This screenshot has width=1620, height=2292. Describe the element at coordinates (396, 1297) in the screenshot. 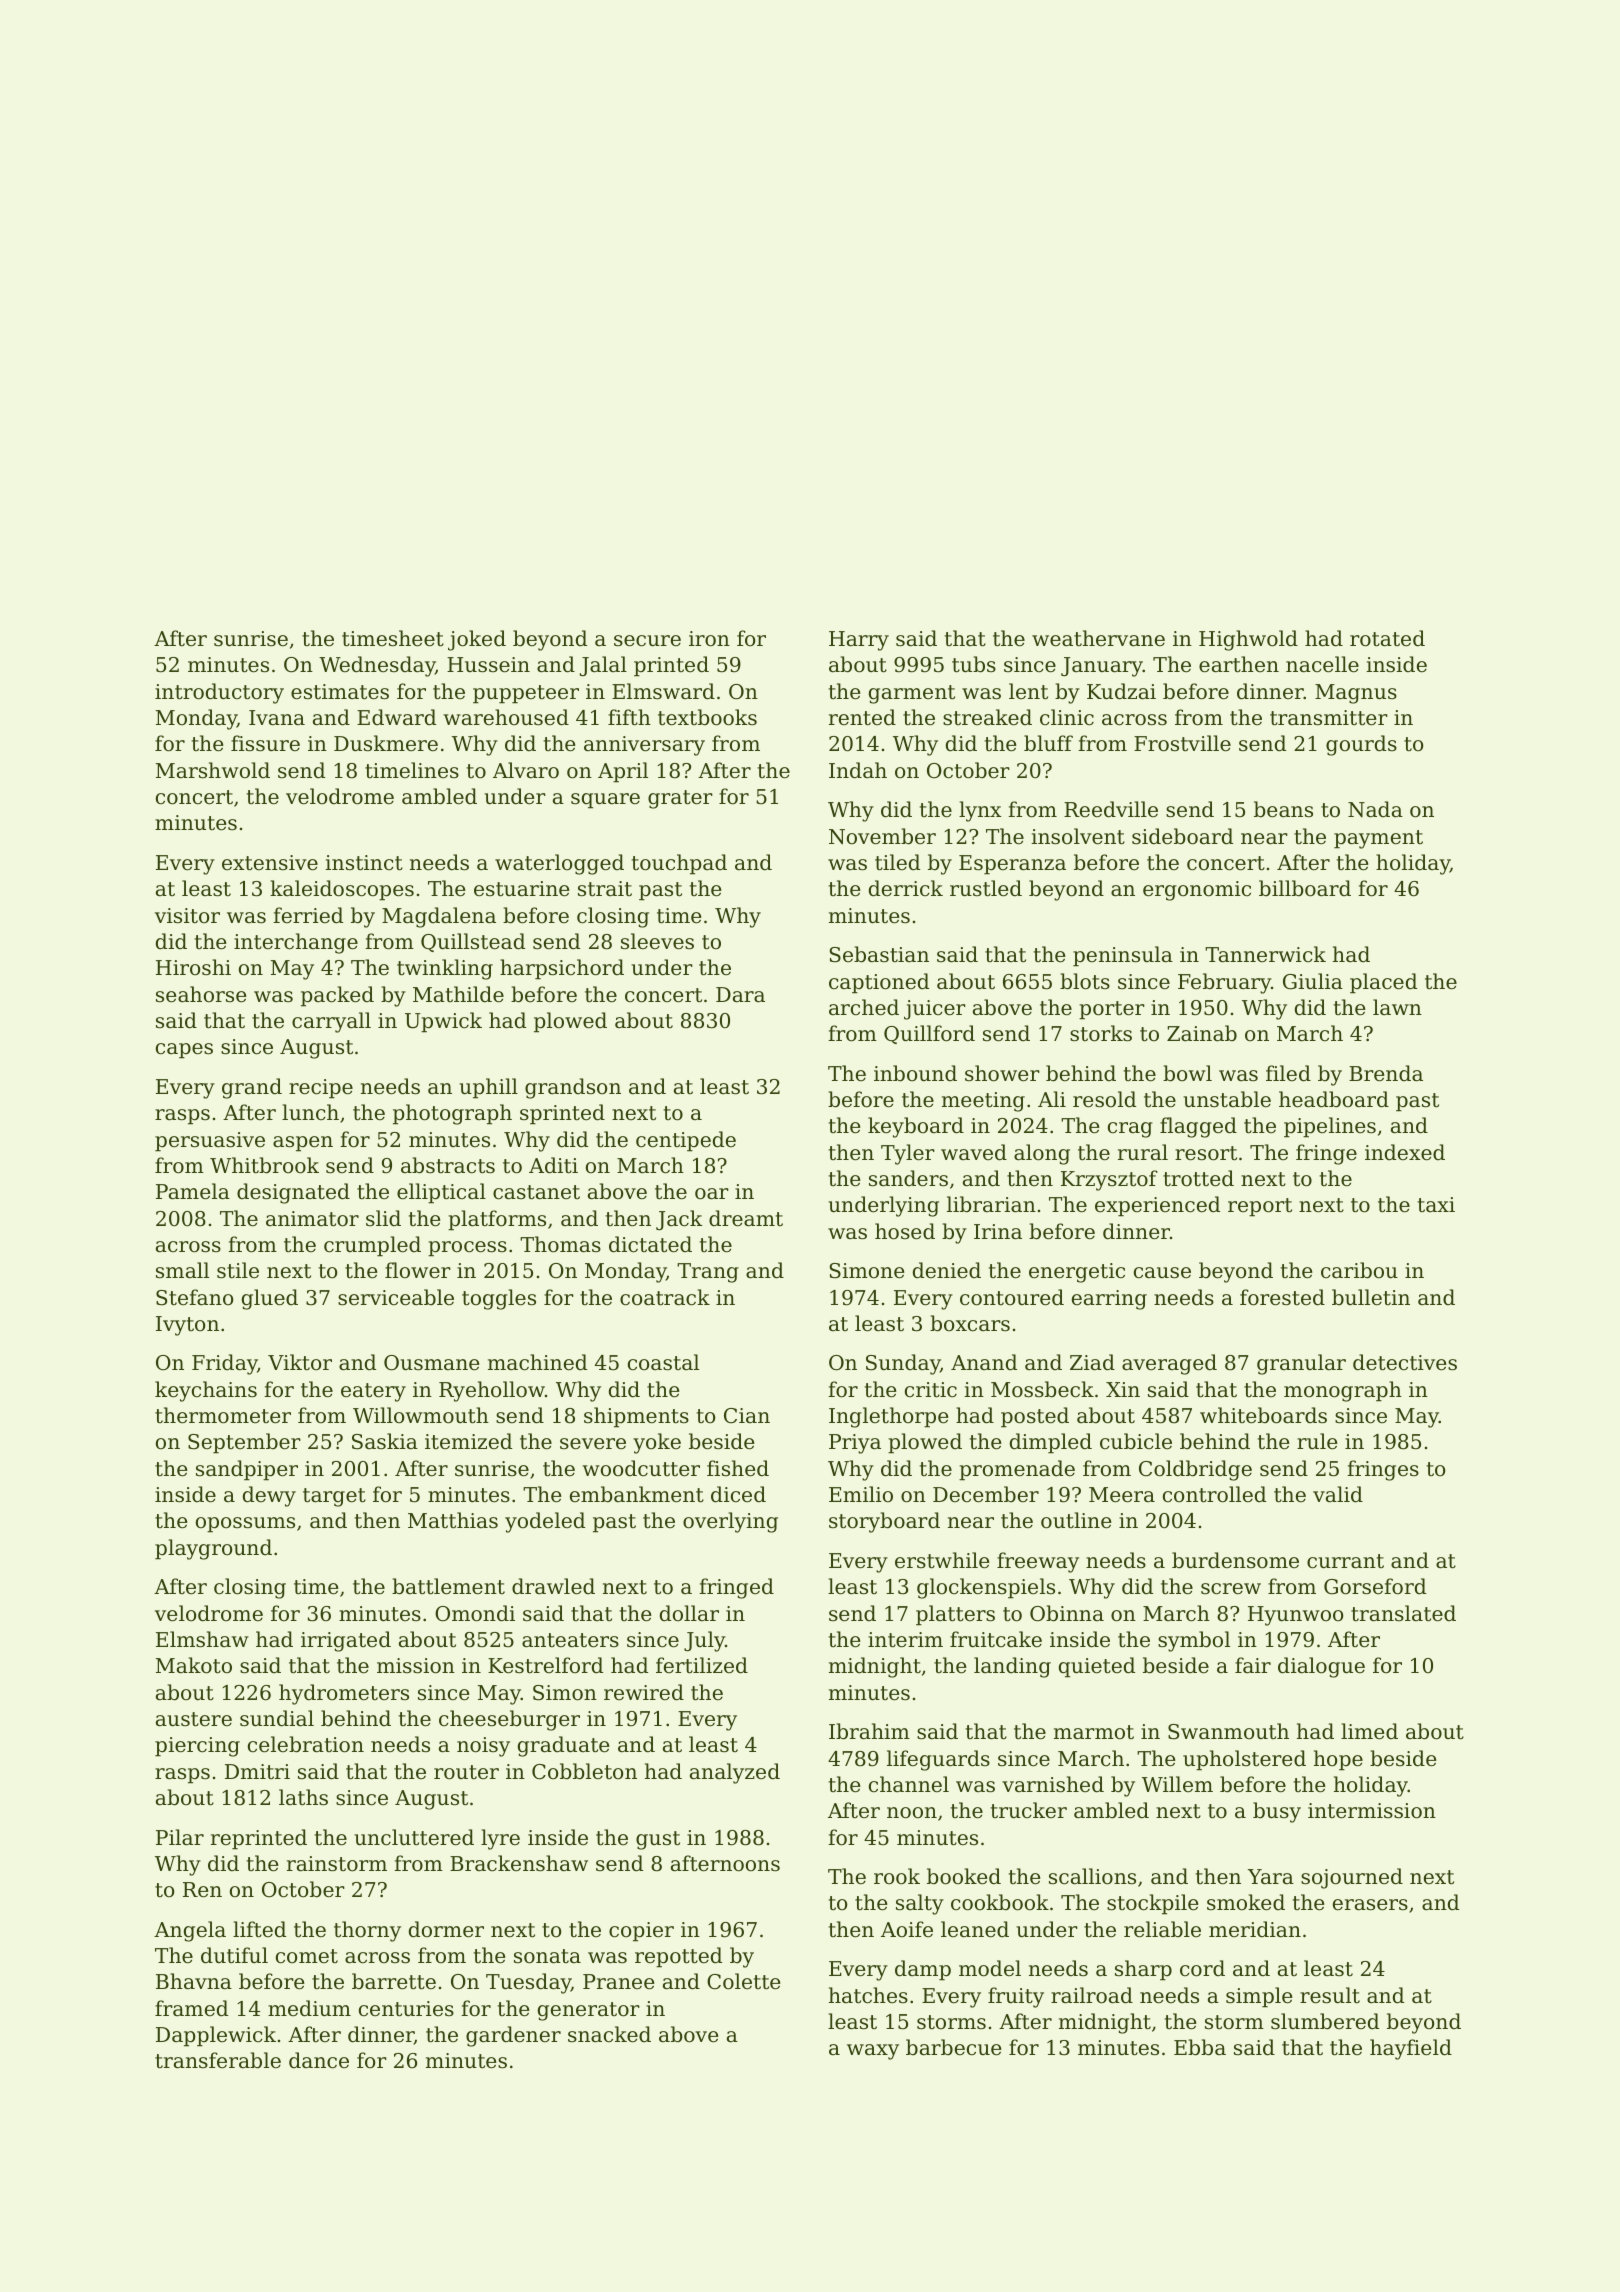

I see `serviceable` at that location.
